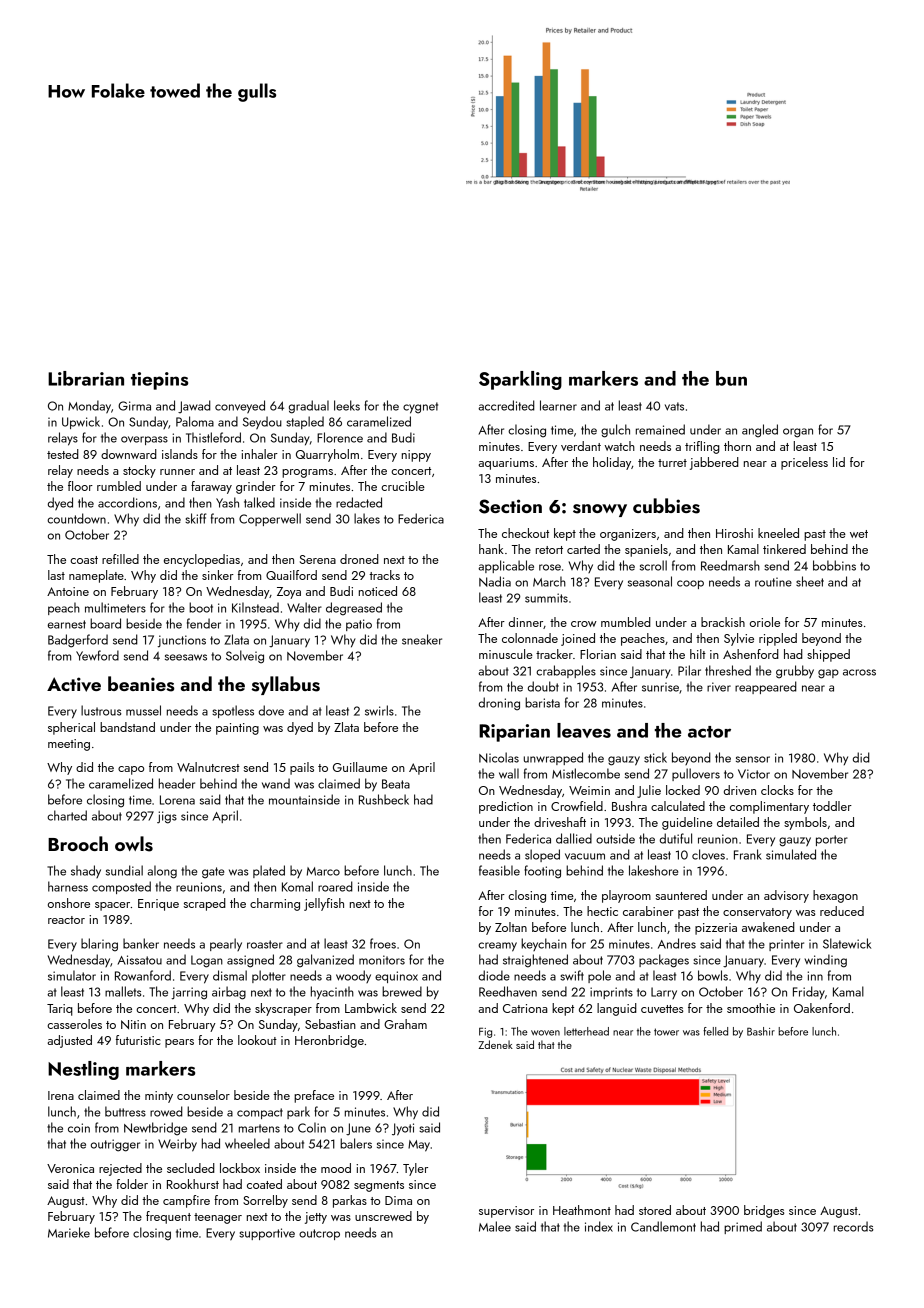 This screenshot has width=924, height=1308. I want to click on Walnutcrest, so click(208, 767).
